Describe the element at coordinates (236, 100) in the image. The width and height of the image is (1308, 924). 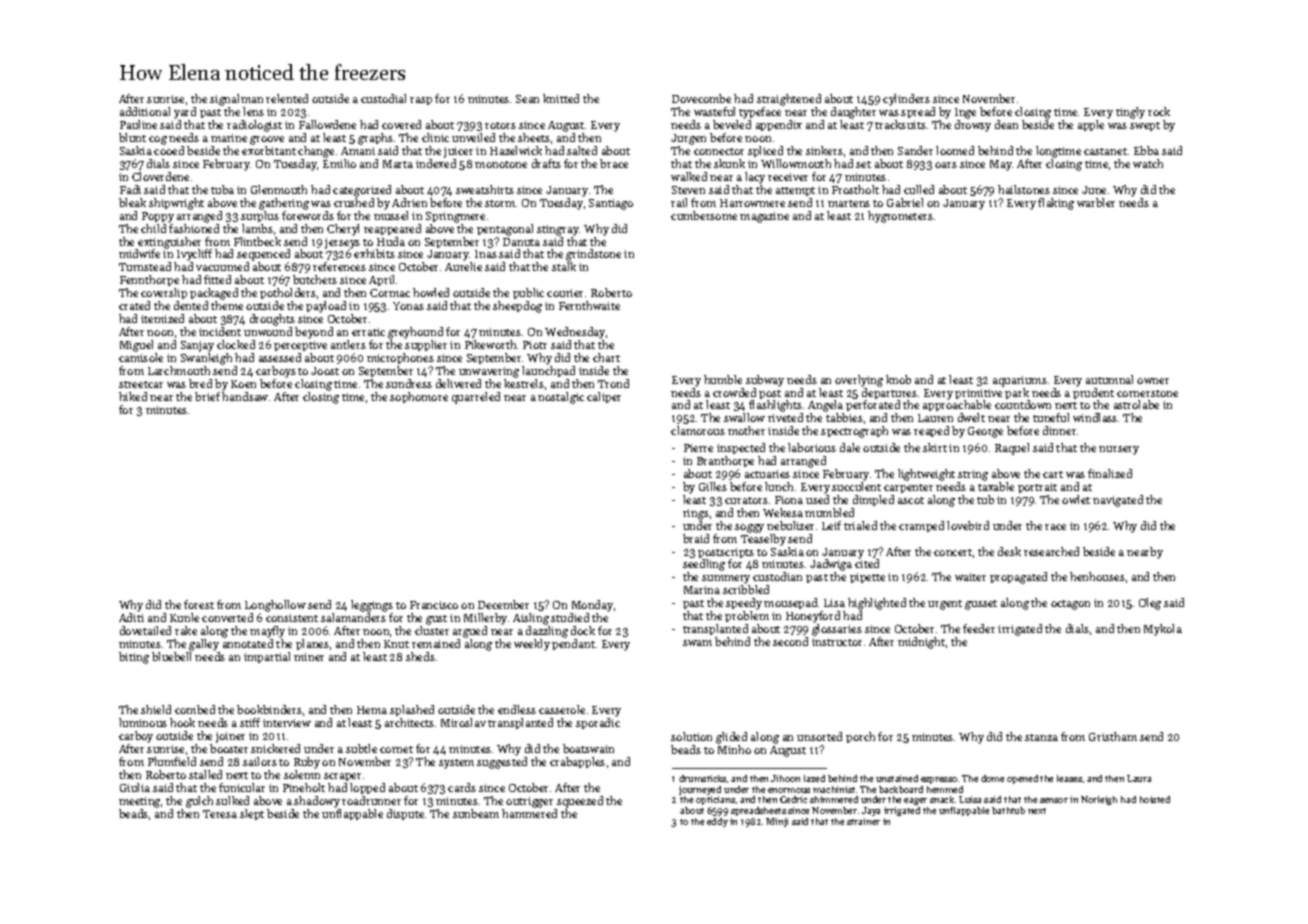
I see `signalman` at that location.
